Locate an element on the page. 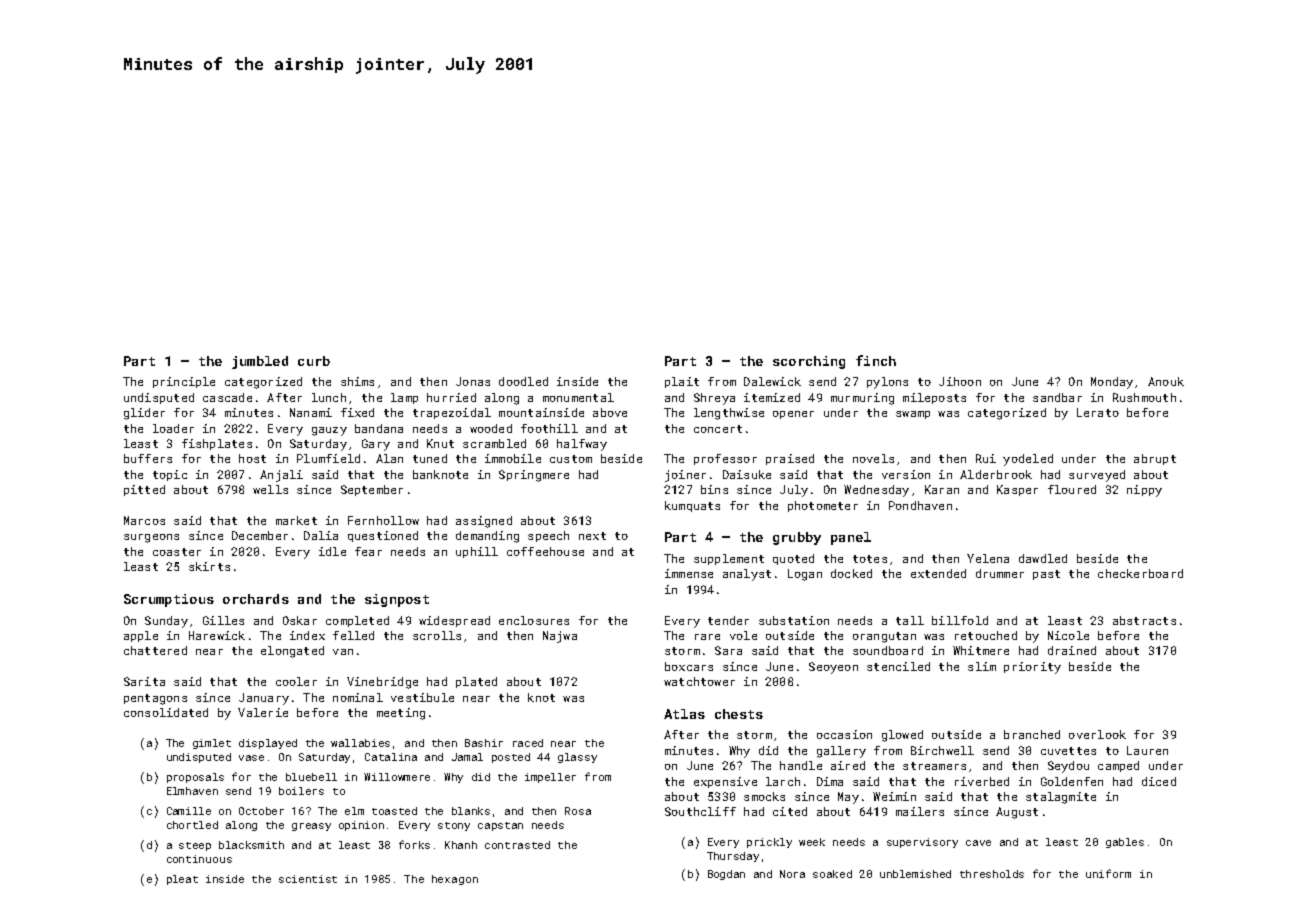  streamers is located at coordinates (934, 766).
